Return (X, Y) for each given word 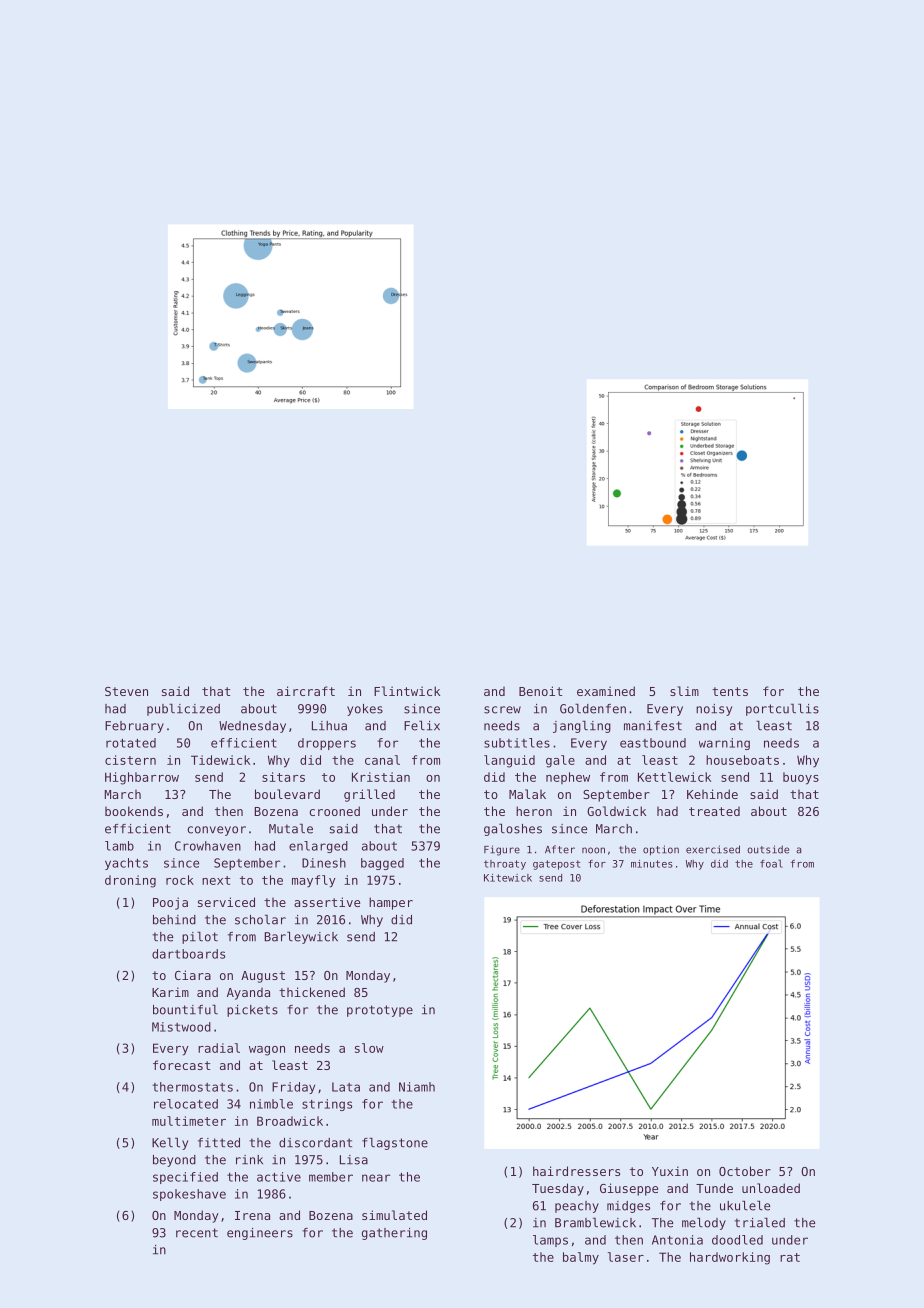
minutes (652, 864)
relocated (186, 1104)
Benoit (540, 691)
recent (197, 1233)
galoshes (513, 829)
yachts (126, 864)
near (376, 1178)
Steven (126, 691)
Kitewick (508, 878)
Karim (170, 992)
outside (768, 849)
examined (606, 691)
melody (704, 1223)
